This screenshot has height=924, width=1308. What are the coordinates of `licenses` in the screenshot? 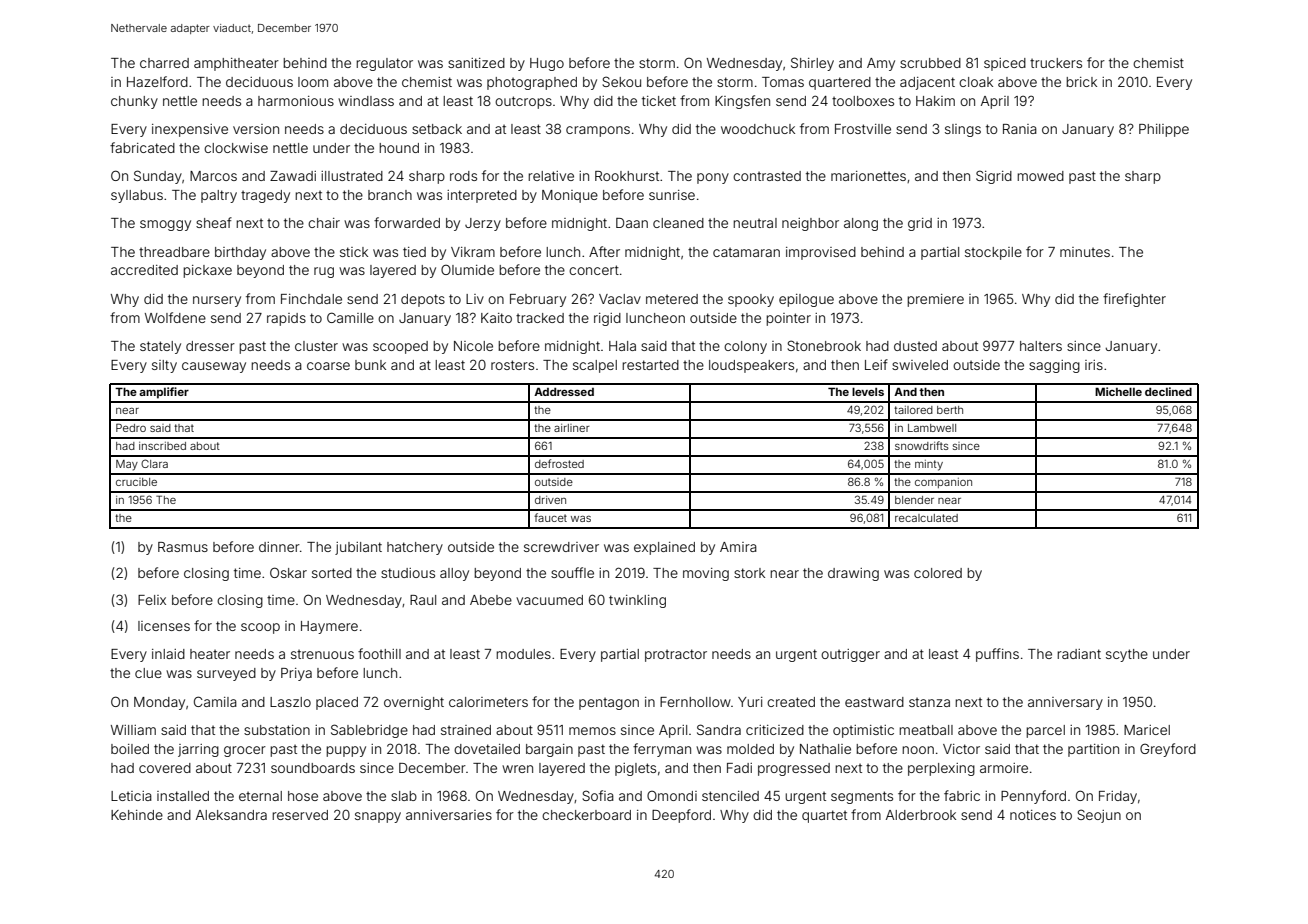 It's located at (164, 626).
